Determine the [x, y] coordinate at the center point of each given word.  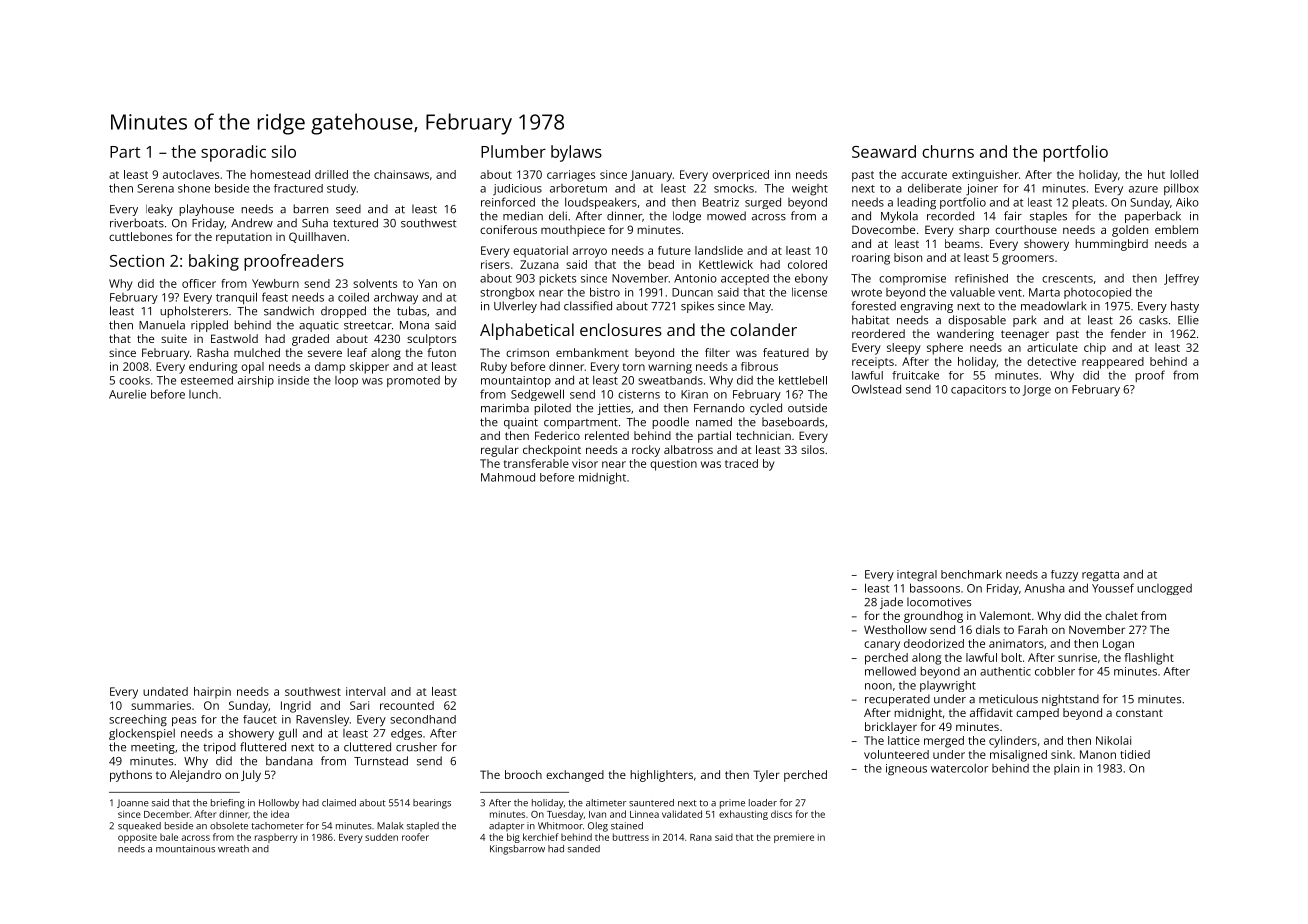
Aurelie [127, 394]
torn [634, 367]
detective [1051, 361]
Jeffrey [1181, 279]
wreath [233, 849]
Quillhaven [317, 237]
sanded [584, 849]
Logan [1118, 645]
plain [1066, 769]
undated [165, 691]
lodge [687, 217]
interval [365, 691]
